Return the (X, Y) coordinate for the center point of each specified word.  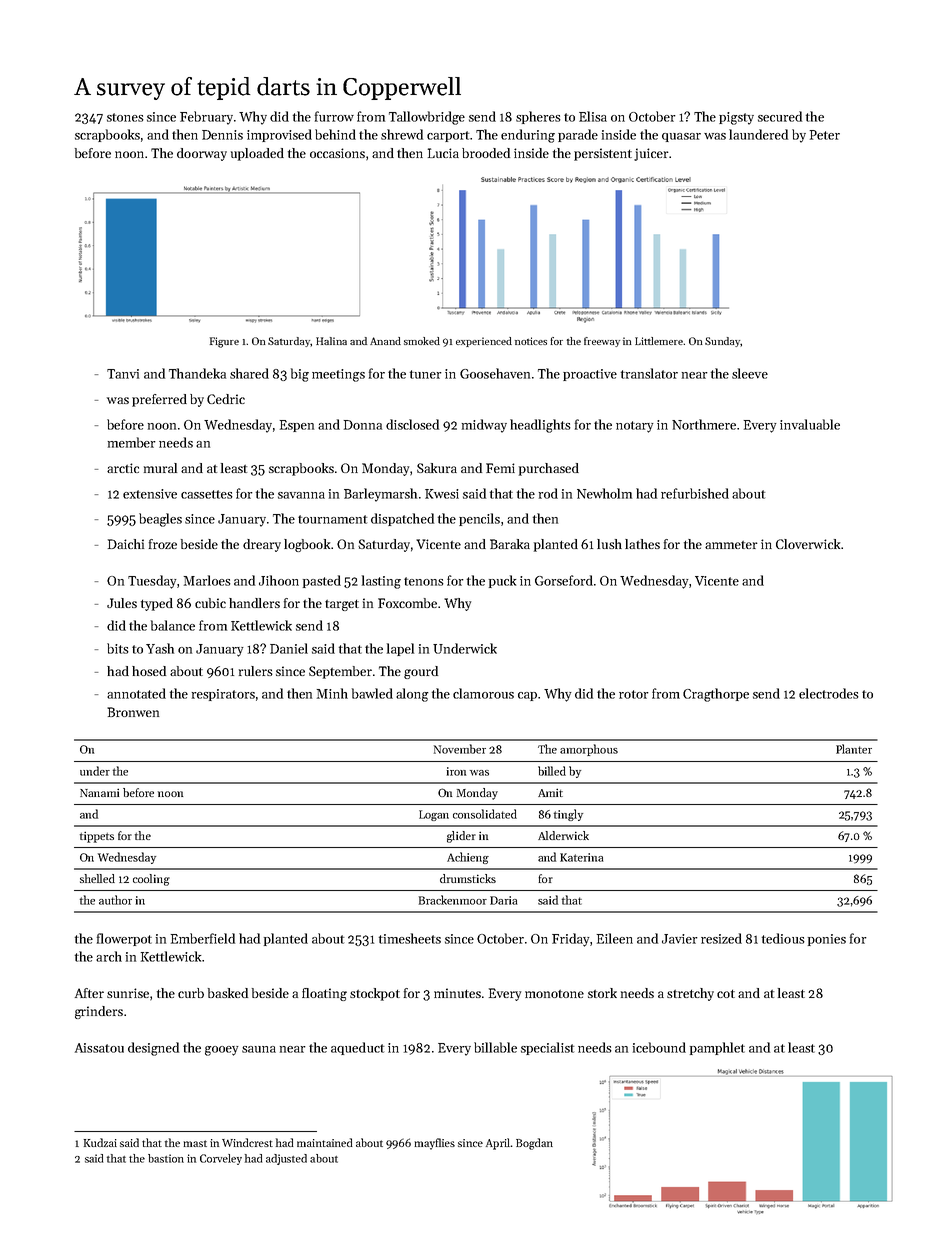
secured (780, 116)
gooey (222, 1051)
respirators (223, 695)
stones (125, 117)
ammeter (731, 545)
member (131, 442)
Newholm (604, 493)
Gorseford (564, 580)
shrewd (402, 134)
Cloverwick (808, 544)
